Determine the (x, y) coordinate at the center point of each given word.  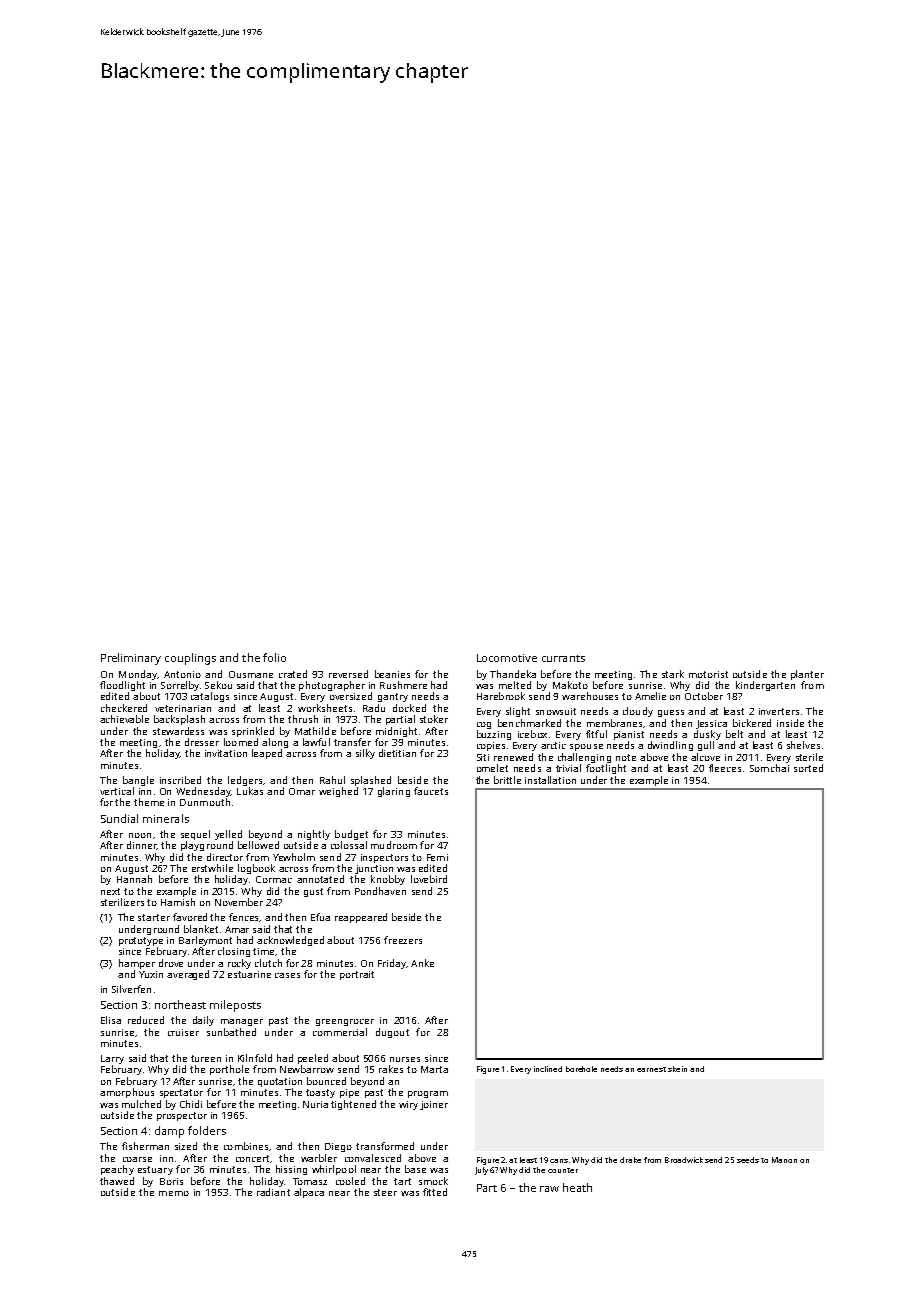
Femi (437, 857)
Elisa (111, 1020)
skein (677, 1069)
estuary (155, 1170)
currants (563, 658)
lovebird (429, 879)
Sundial (119, 818)
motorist (708, 674)
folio (274, 657)
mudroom (394, 845)
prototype (141, 941)
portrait (357, 975)
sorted (808, 768)
